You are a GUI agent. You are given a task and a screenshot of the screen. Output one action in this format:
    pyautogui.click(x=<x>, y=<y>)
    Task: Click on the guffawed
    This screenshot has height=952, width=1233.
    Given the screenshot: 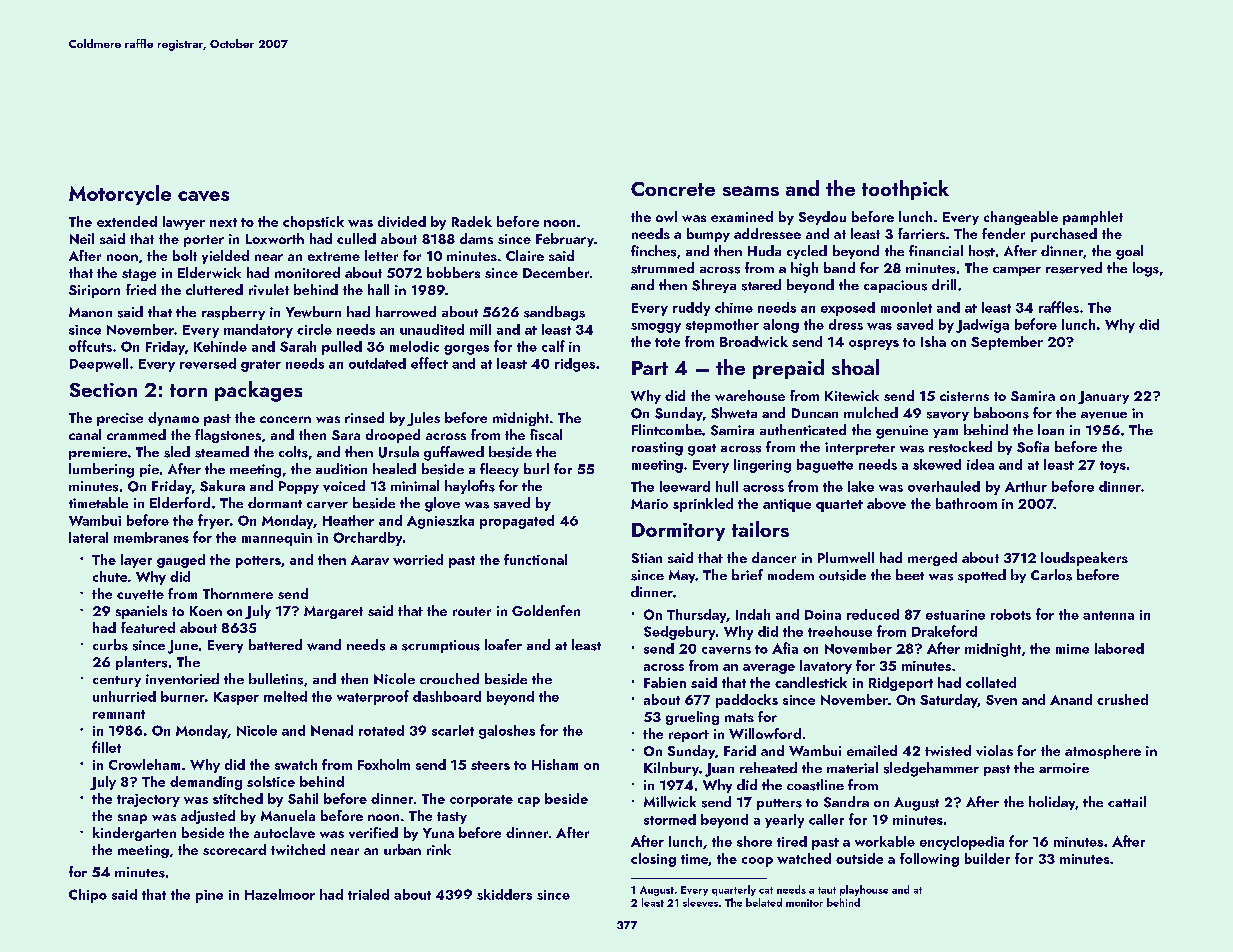 What is the action you would take?
    pyautogui.click(x=454, y=453)
